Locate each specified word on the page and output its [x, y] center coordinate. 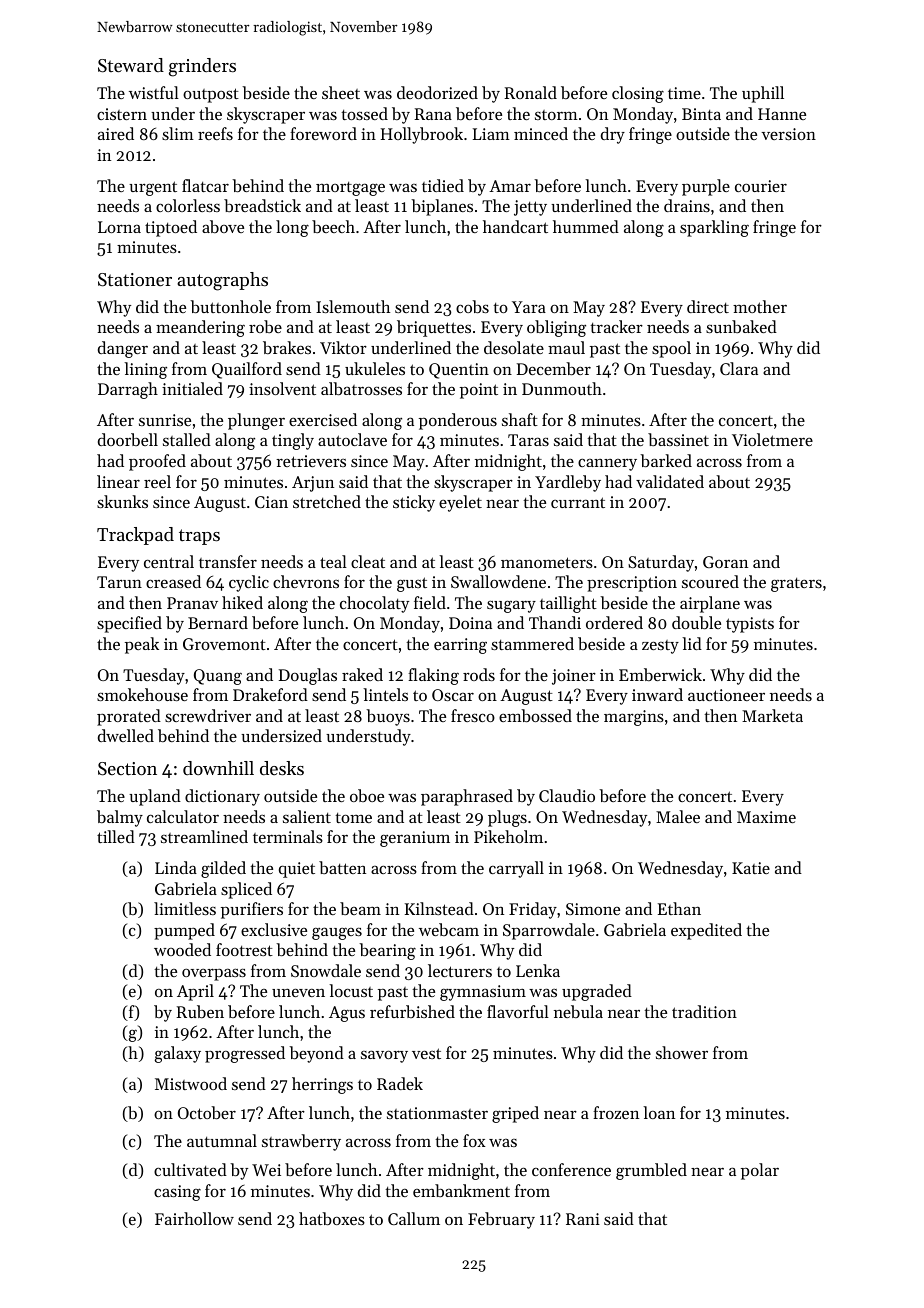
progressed [245, 1054]
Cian [271, 502]
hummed [586, 226]
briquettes [434, 328]
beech [333, 226]
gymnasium [483, 993]
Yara [529, 307]
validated [670, 481]
